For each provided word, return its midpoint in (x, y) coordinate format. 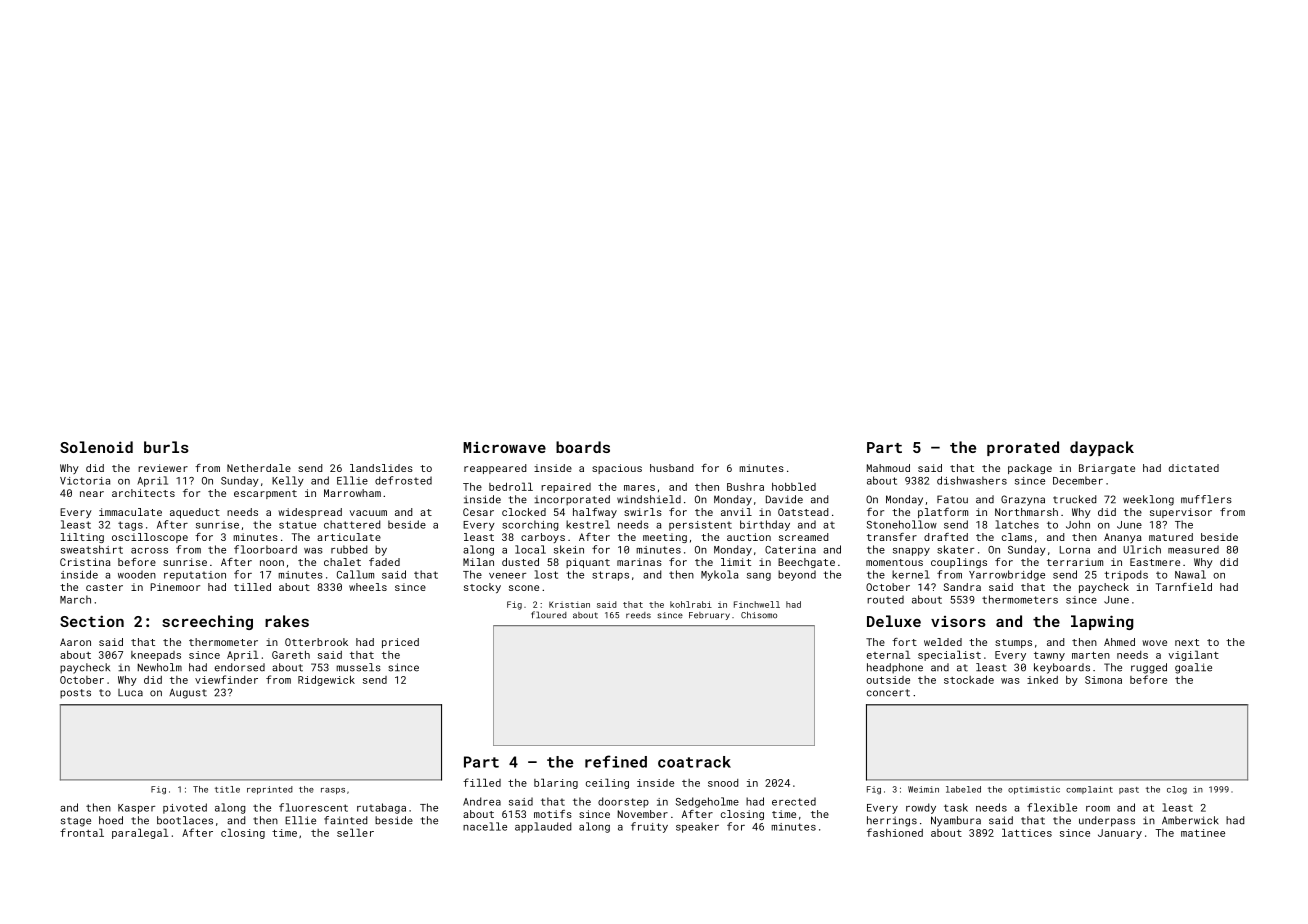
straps (610, 576)
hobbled (794, 486)
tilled (252, 587)
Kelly (288, 481)
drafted (946, 537)
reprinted (270, 790)
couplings (959, 563)
